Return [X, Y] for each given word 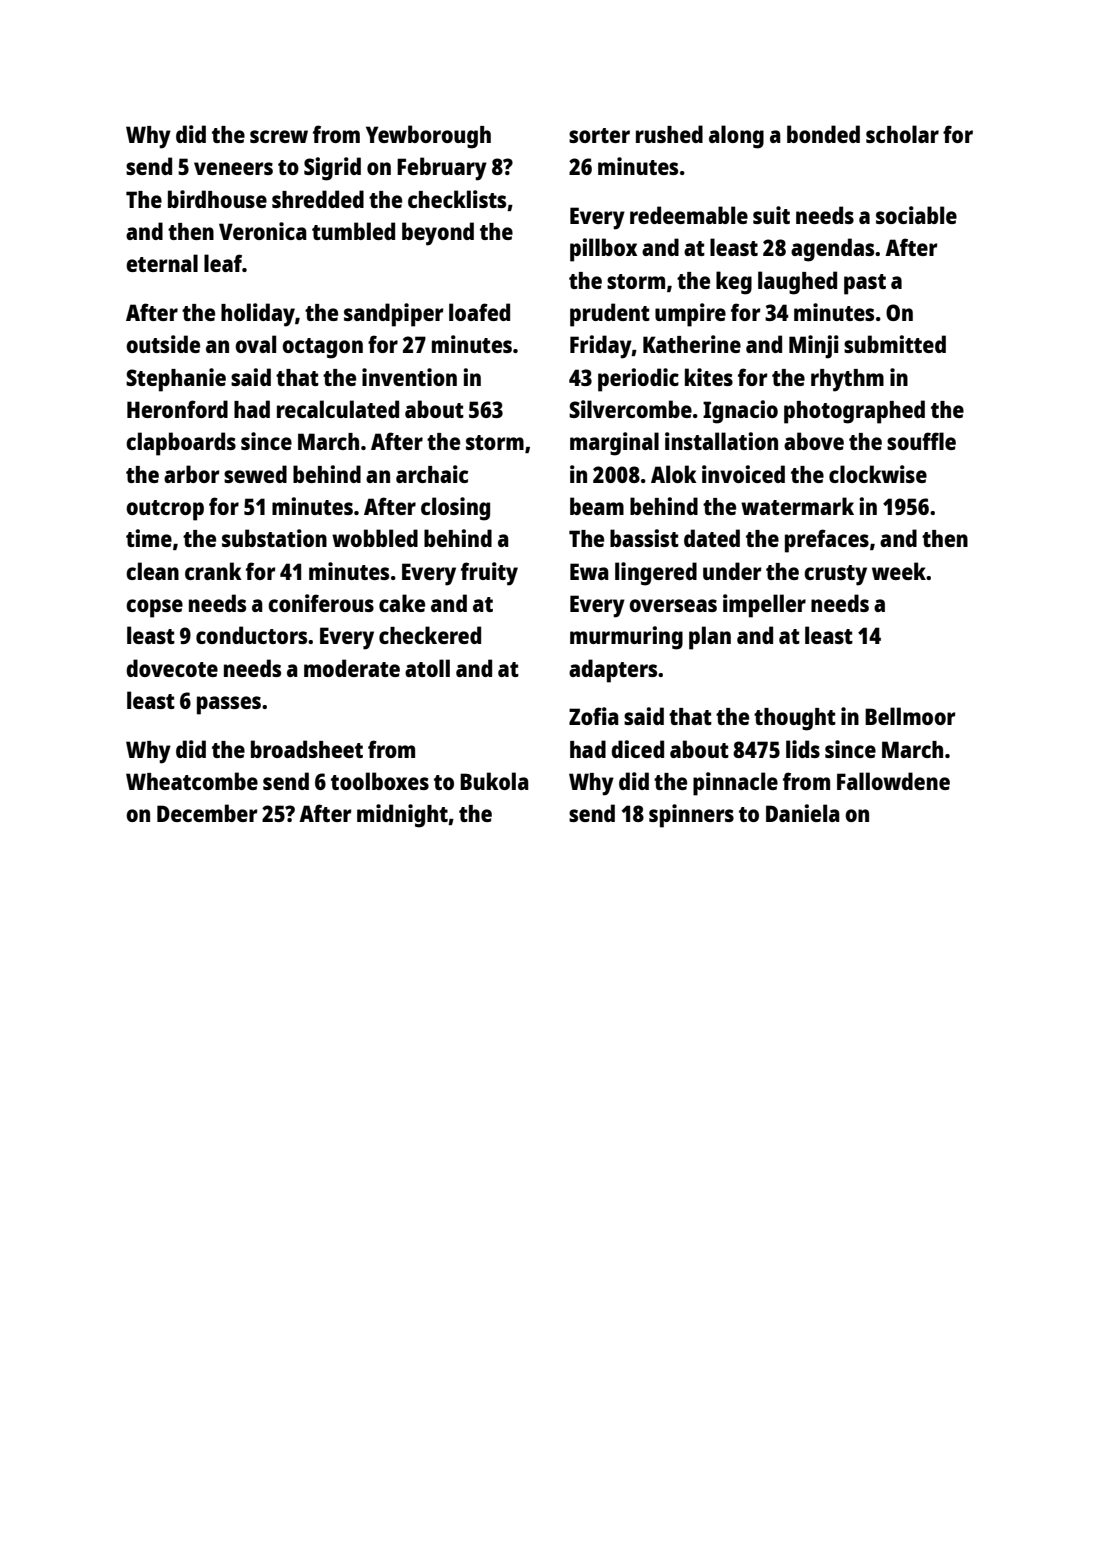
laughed [797, 283]
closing [455, 509]
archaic [432, 474]
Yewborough [428, 137]
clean [152, 571]
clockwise [878, 474]
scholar [902, 134]
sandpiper [394, 315]
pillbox [603, 250]
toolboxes [380, 781]
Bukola [494, 781]
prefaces [827, 541]
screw [279, 136]
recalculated [338, 409]
